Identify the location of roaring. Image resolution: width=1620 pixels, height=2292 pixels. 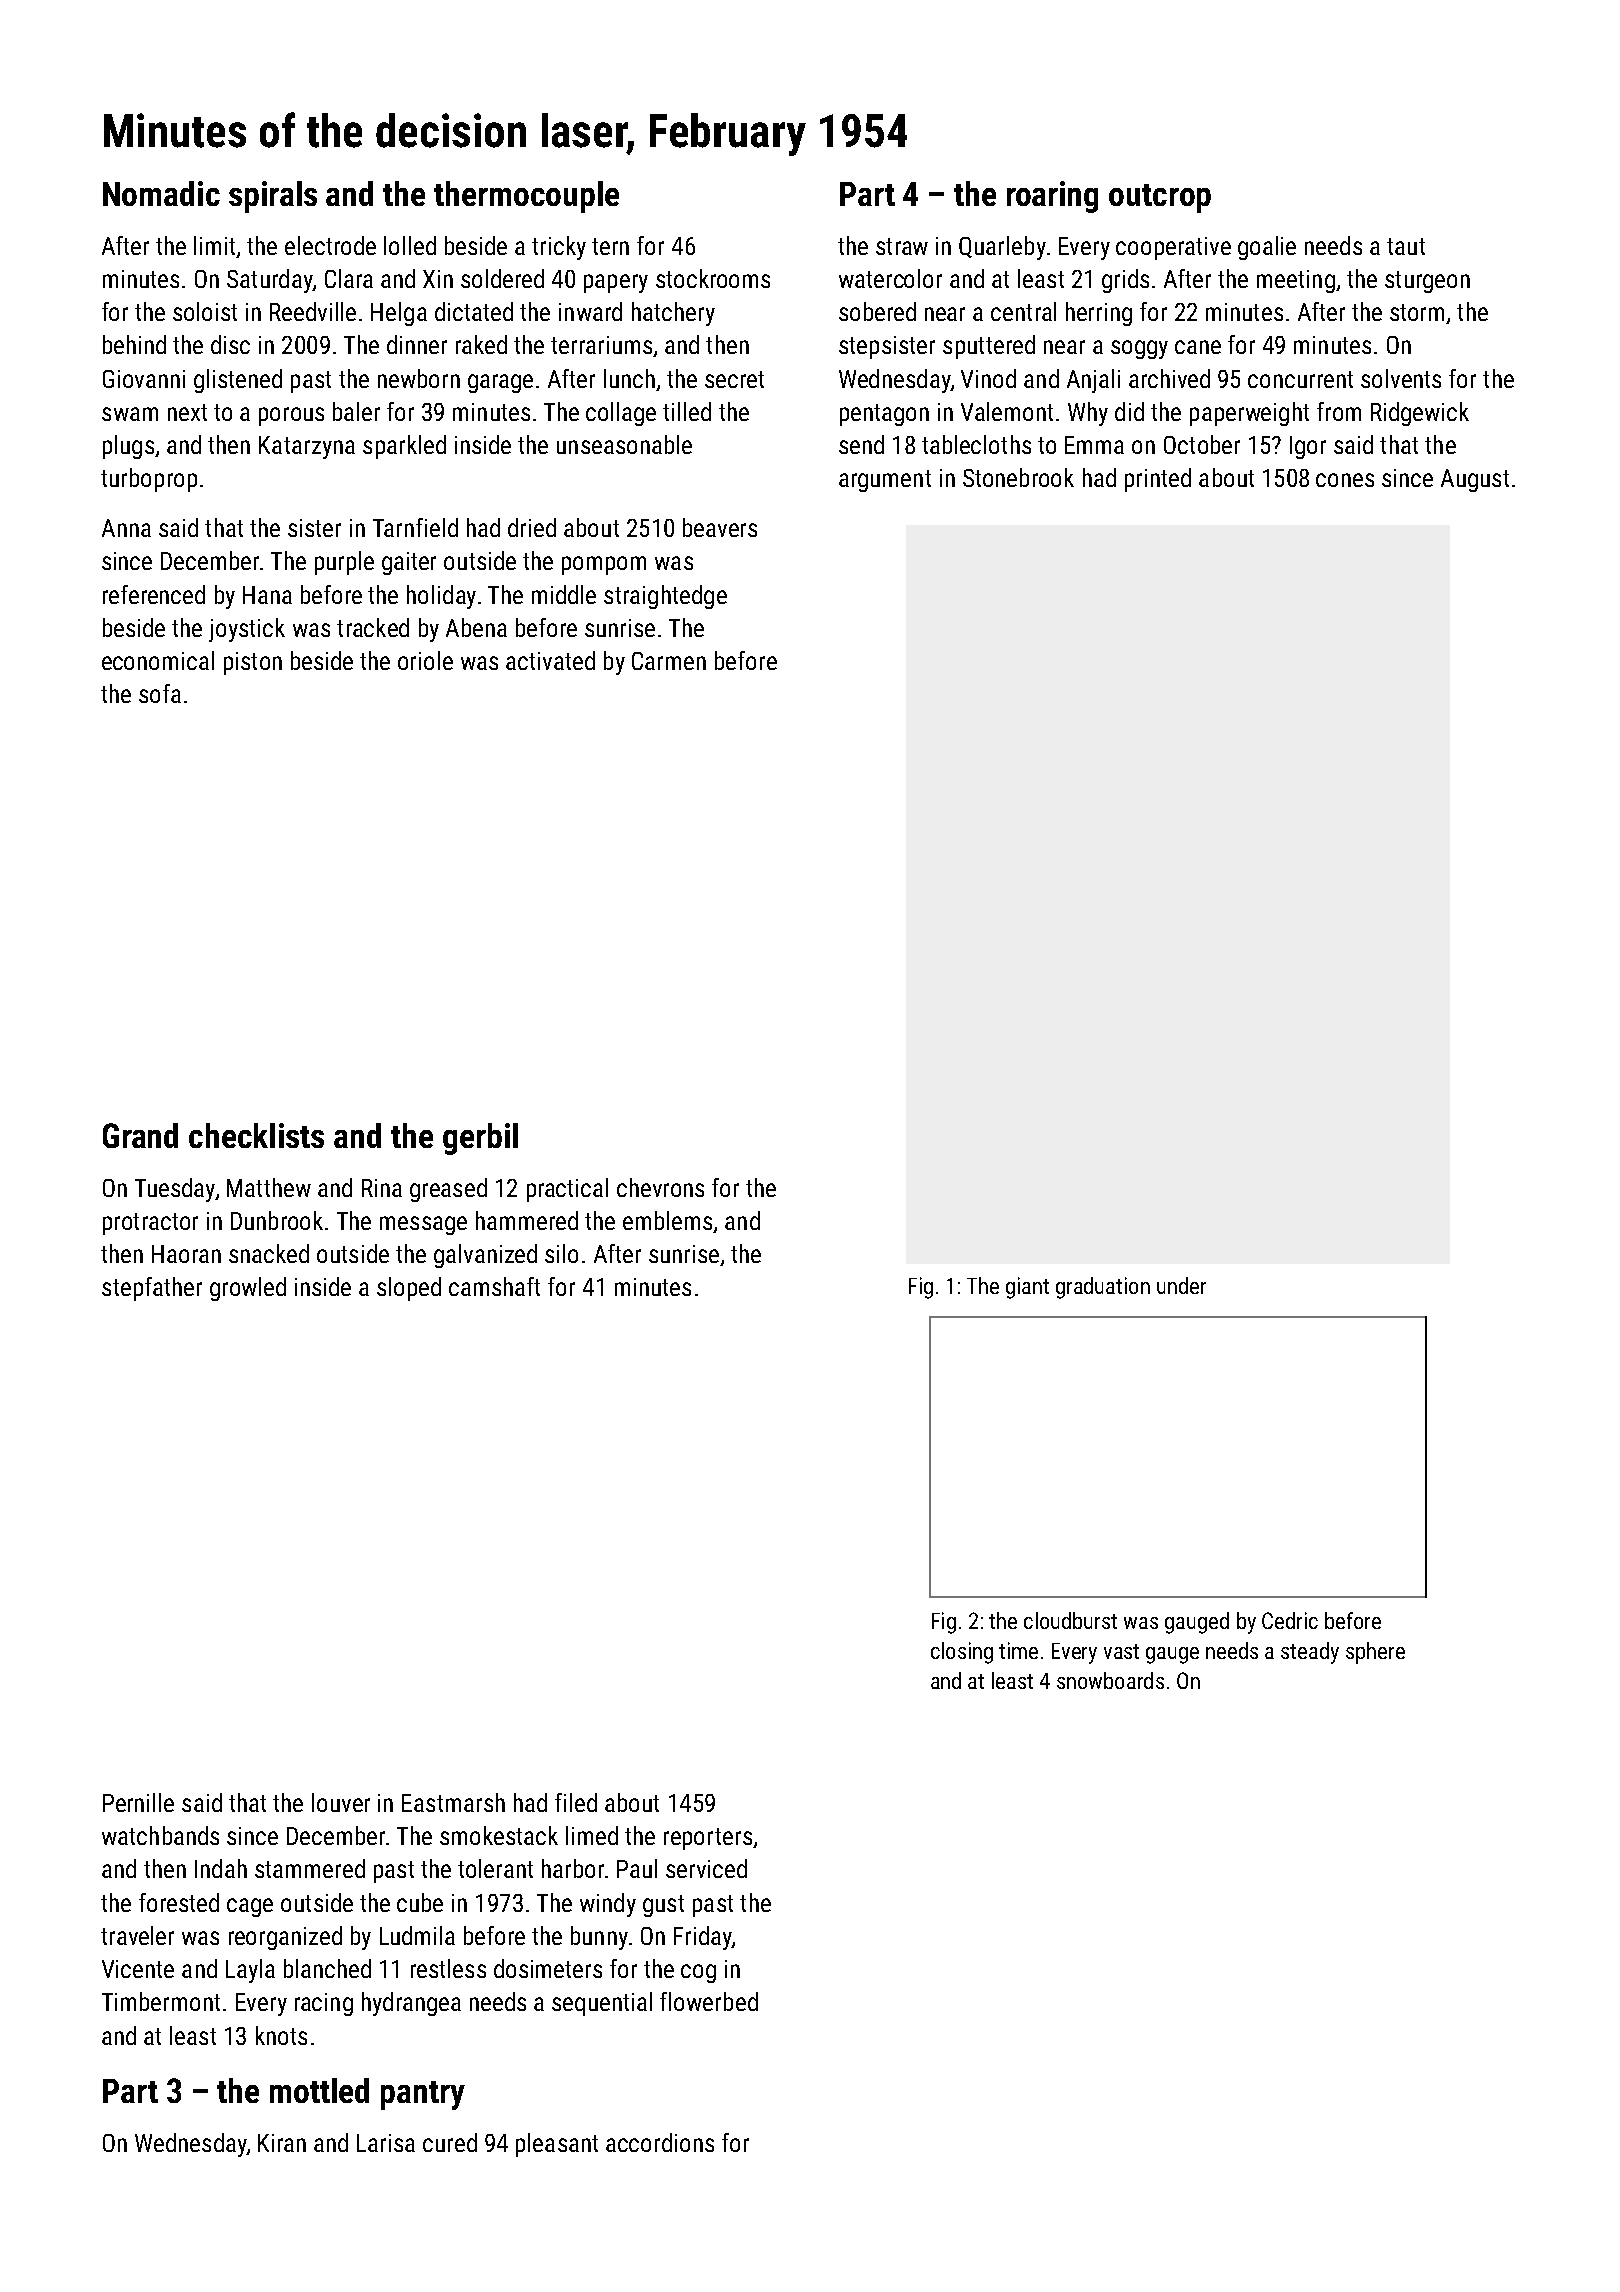
(1052, 197).
